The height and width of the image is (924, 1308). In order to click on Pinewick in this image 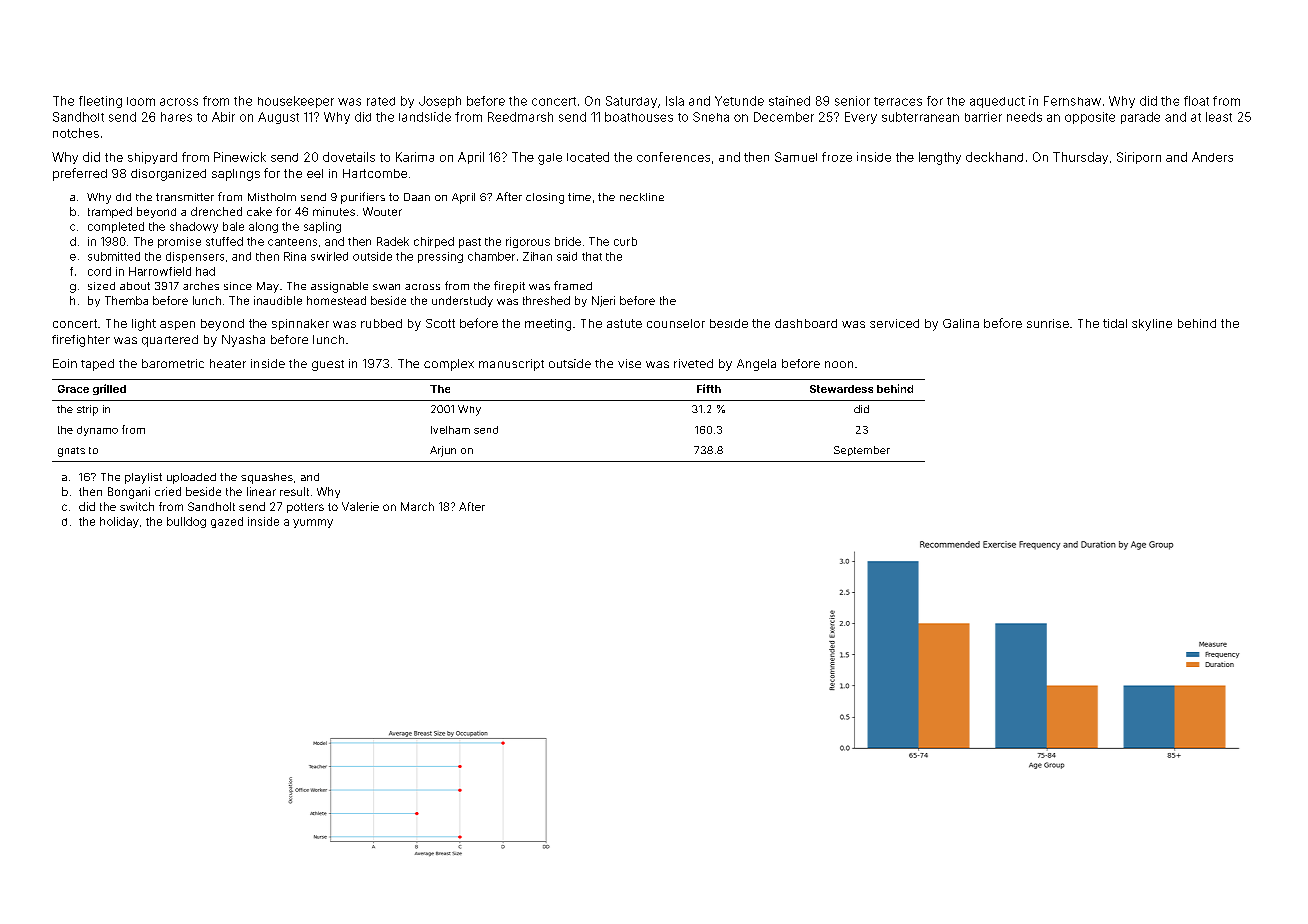, I will do `click(240, 157)`.
